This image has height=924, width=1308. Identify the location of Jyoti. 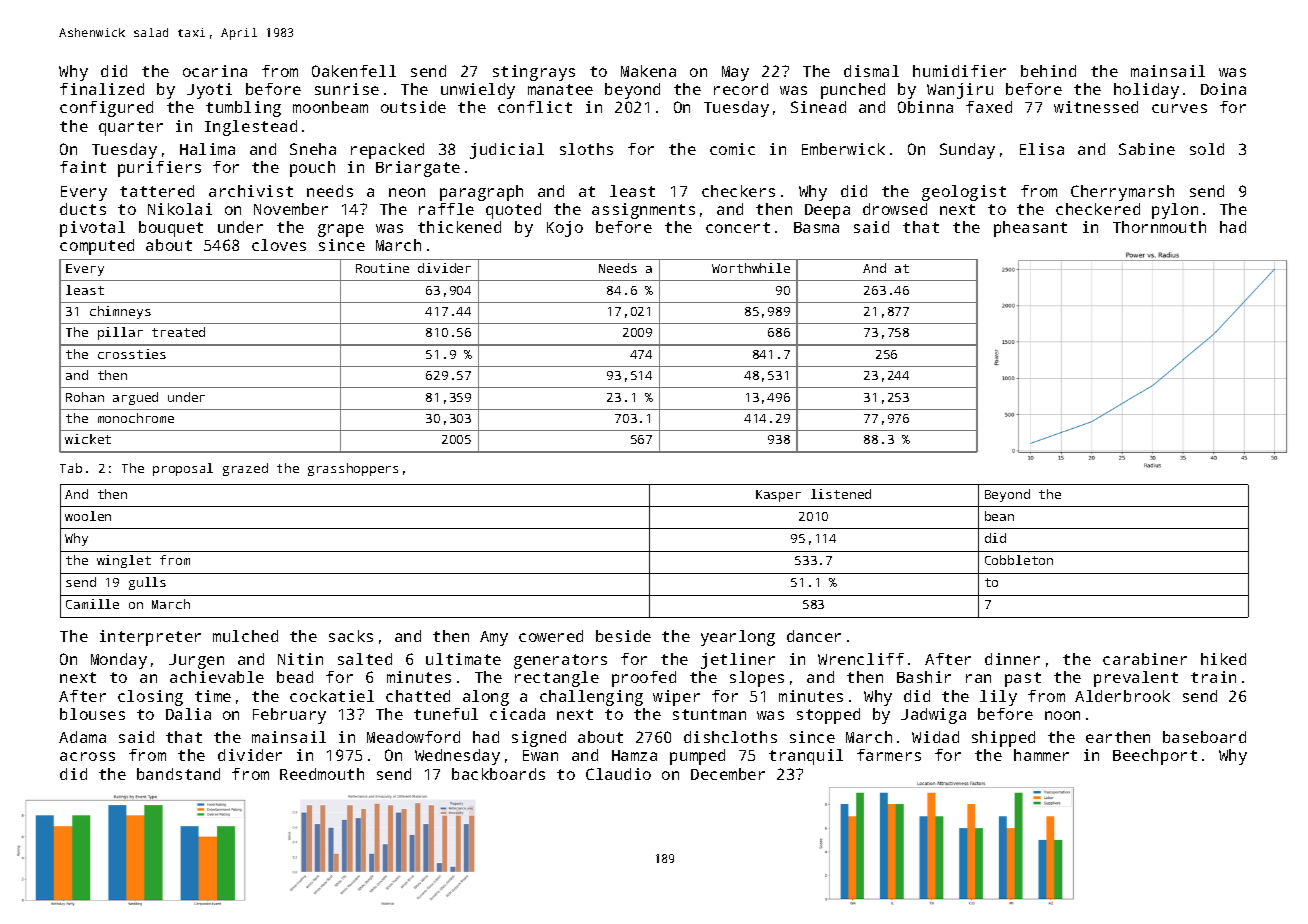
(209, 91).
